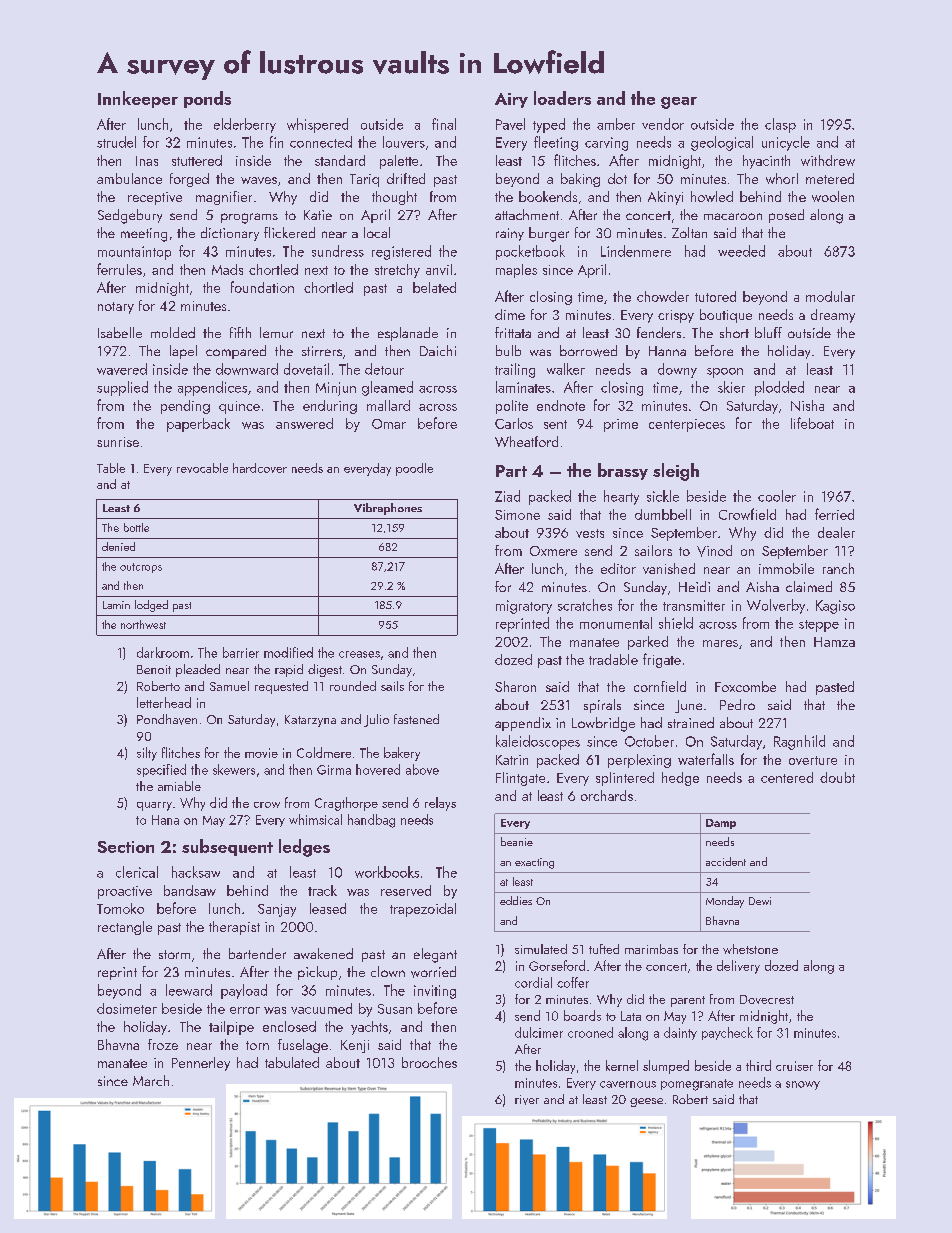 The width and height of the document is (952, 1233). Describe the element at coordinates (835, 607) in the document. I see `Kagiso` at that location.
